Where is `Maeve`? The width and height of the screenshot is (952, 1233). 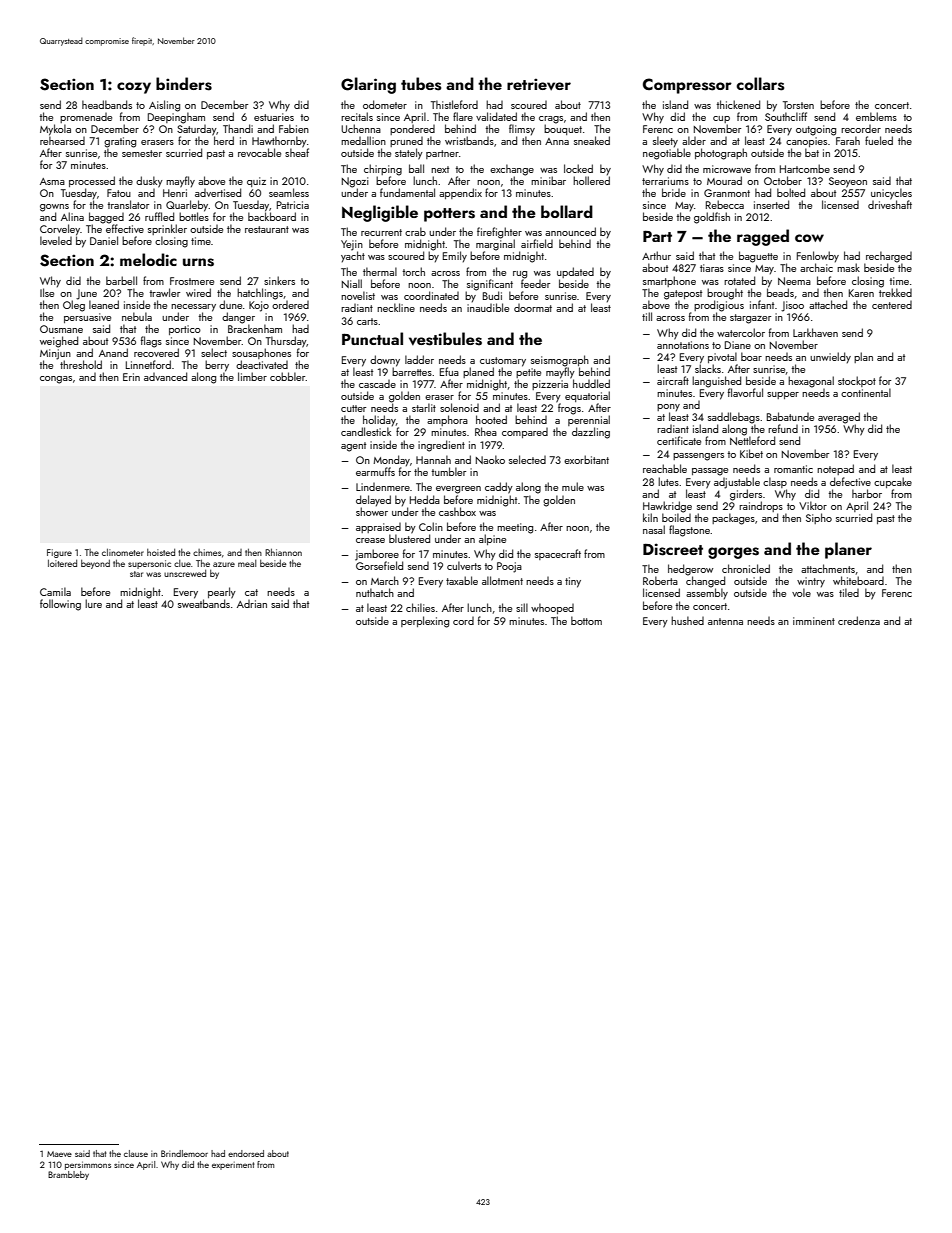
Maeve is located at coordinates (59, 1154).
